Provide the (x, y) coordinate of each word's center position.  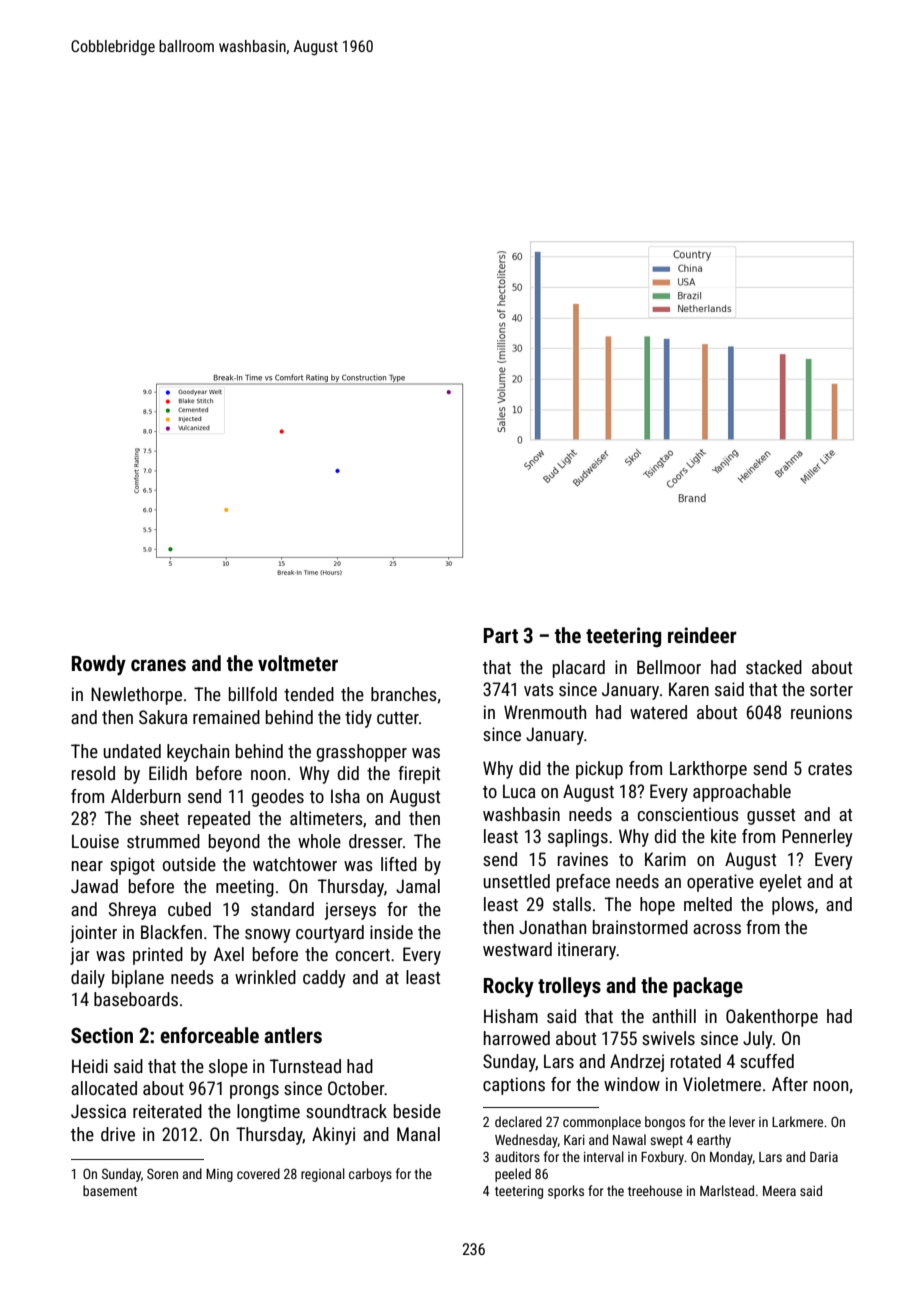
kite (723, 836)
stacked (774, 667)
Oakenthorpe (772, 1018)
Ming (219, 1175)
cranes (158, 665)
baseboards (136, 999)
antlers (293, 1035)
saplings (578, 838)
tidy (358, 719)
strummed (163, 841)
